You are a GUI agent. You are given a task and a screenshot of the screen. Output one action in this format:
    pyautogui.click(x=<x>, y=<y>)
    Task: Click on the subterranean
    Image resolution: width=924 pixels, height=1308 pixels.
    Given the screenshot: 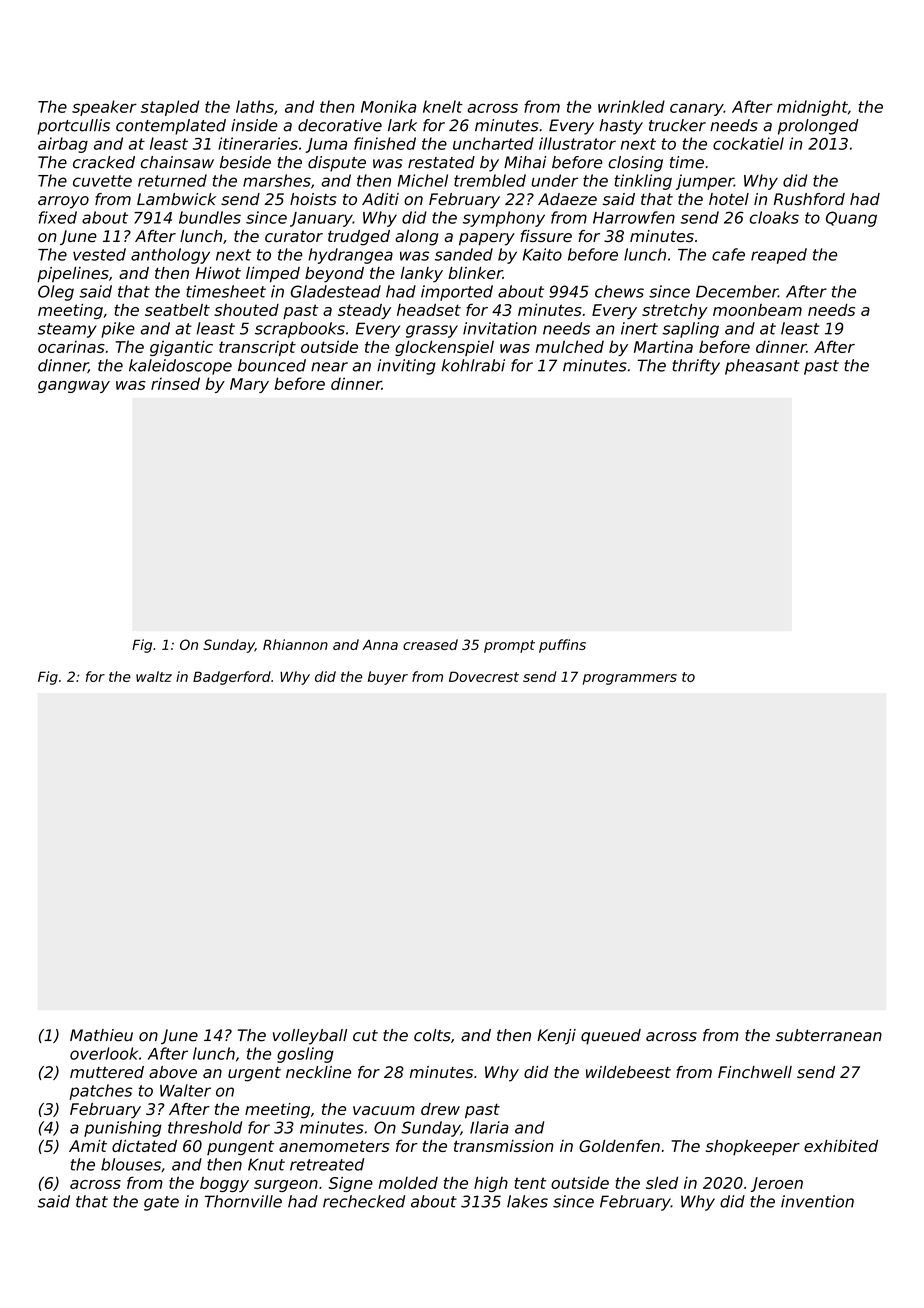 What is the action you would take?
    pyautogui.click(x=829, y=1035)
